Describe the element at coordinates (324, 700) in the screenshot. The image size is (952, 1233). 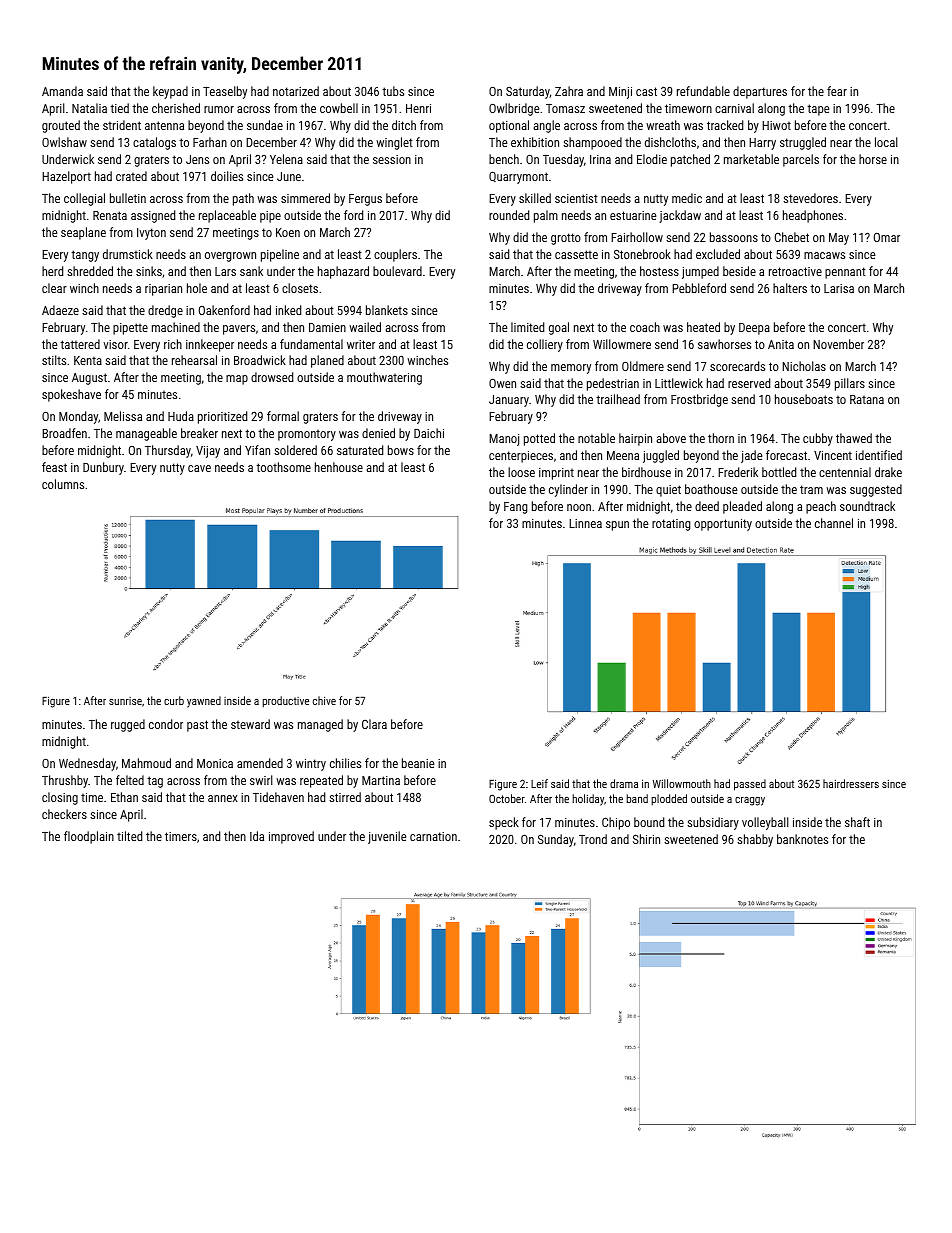
I see `chive` at that location.
